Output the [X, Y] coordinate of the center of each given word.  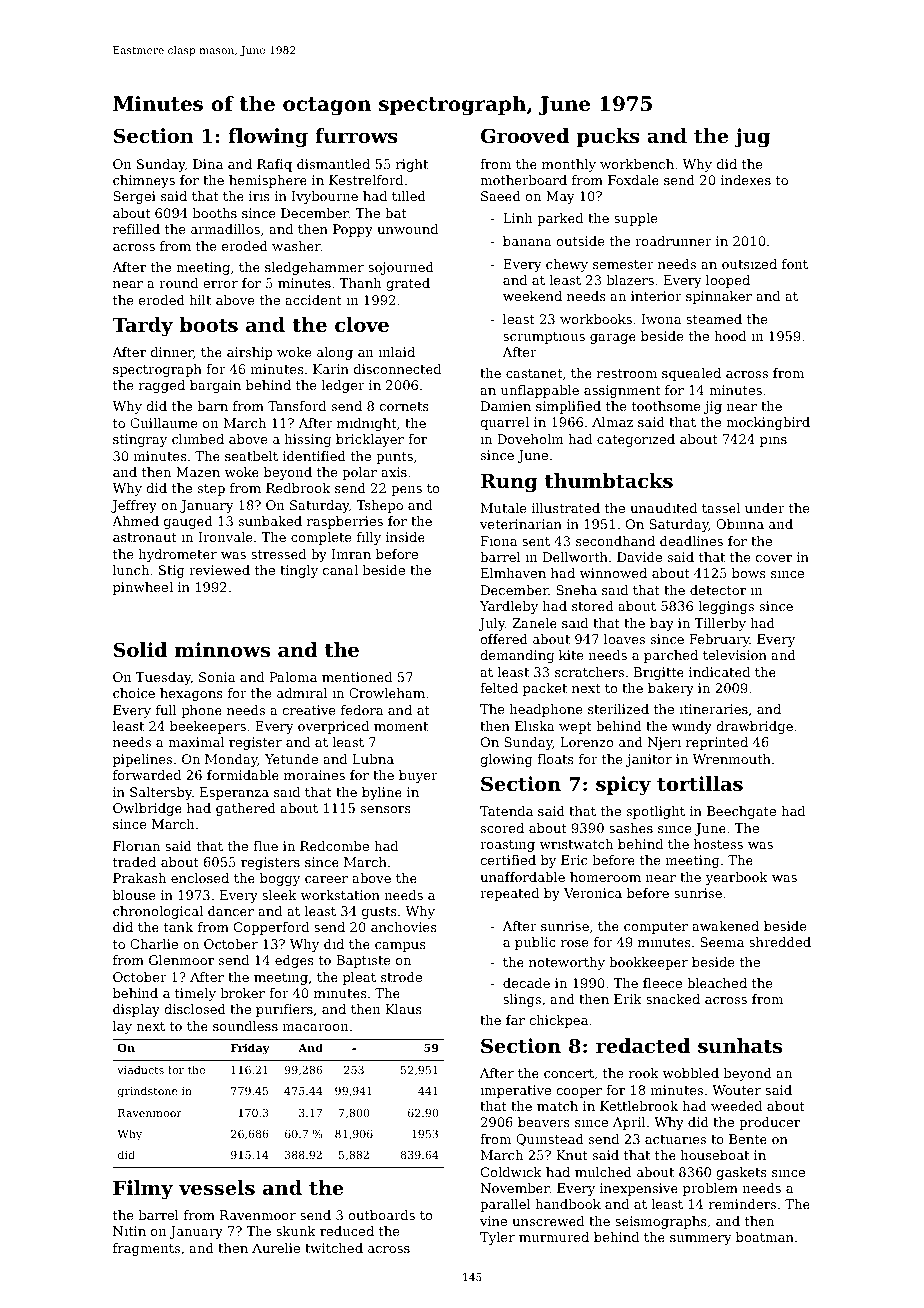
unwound [407, 229]
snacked [673, 999]
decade [526, 983]
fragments [146, 1249]
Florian [136, 846]
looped [728, 281]
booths [214, 213]
